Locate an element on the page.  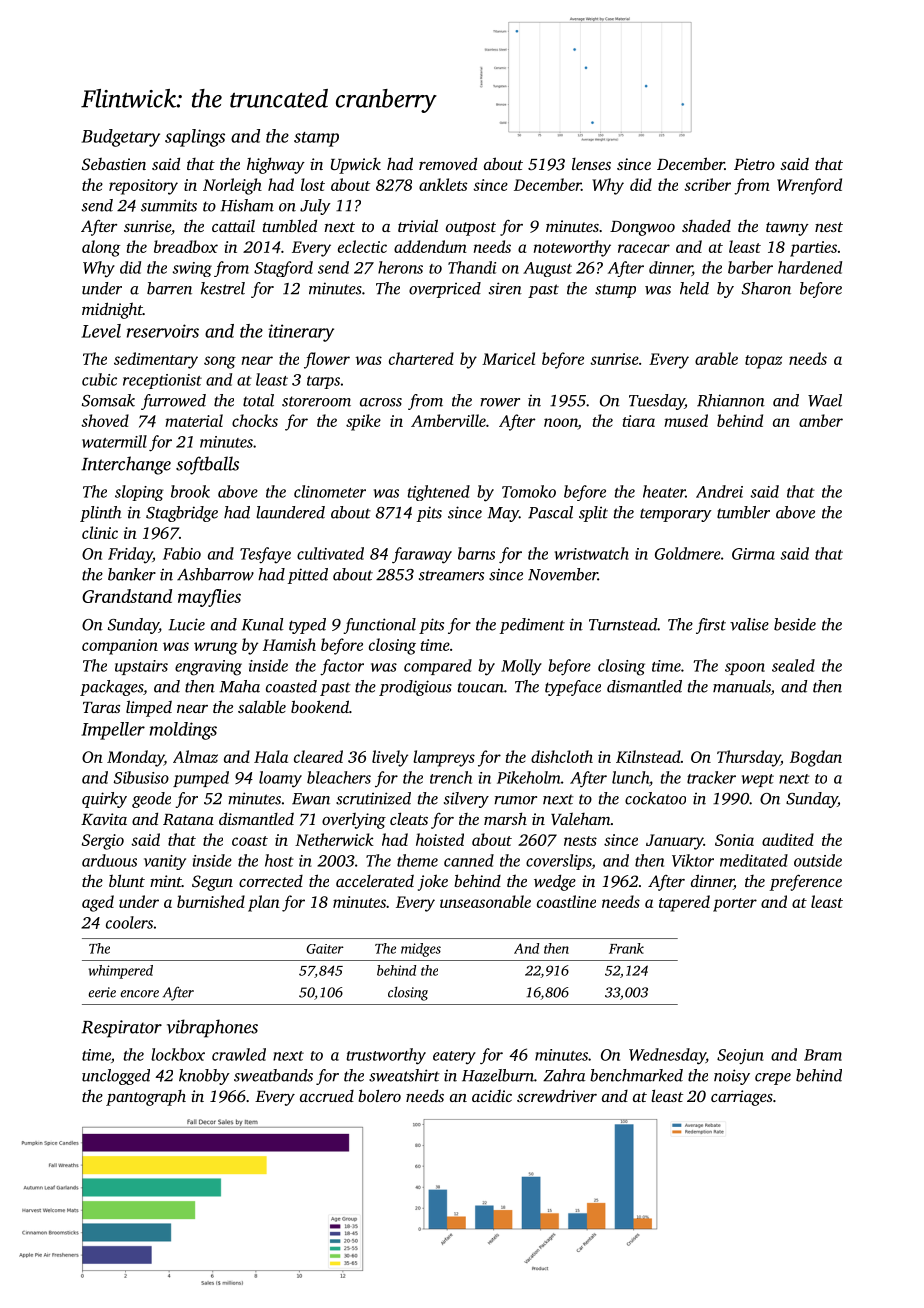
saplings is located at coordinates (195, 138).
